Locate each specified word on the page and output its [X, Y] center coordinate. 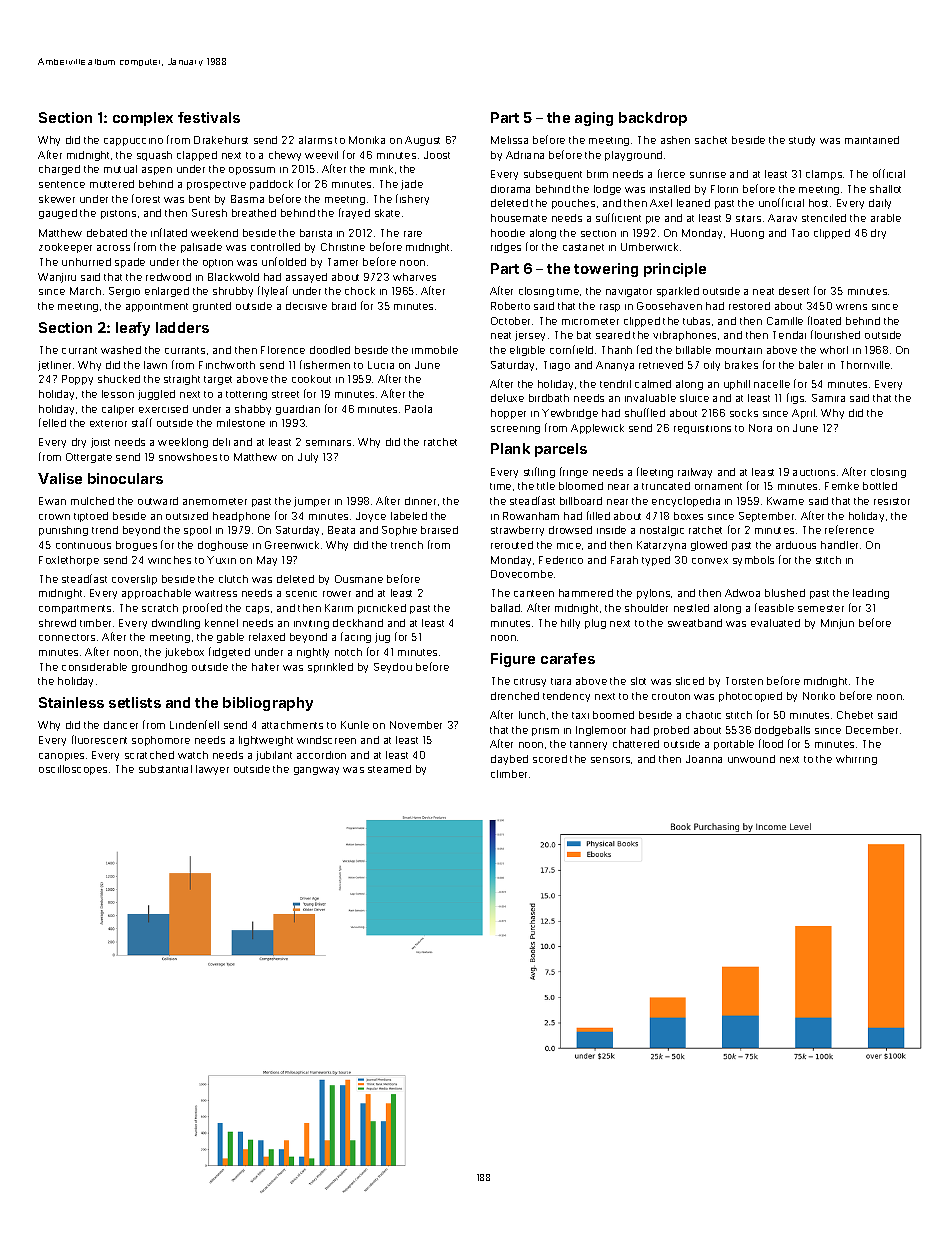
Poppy [77, 380]
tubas [696, 321]
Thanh [617, 350]
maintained [872, 140]
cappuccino [133, 142]
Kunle [355, 725]
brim [597, 174]
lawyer [212, 770]
